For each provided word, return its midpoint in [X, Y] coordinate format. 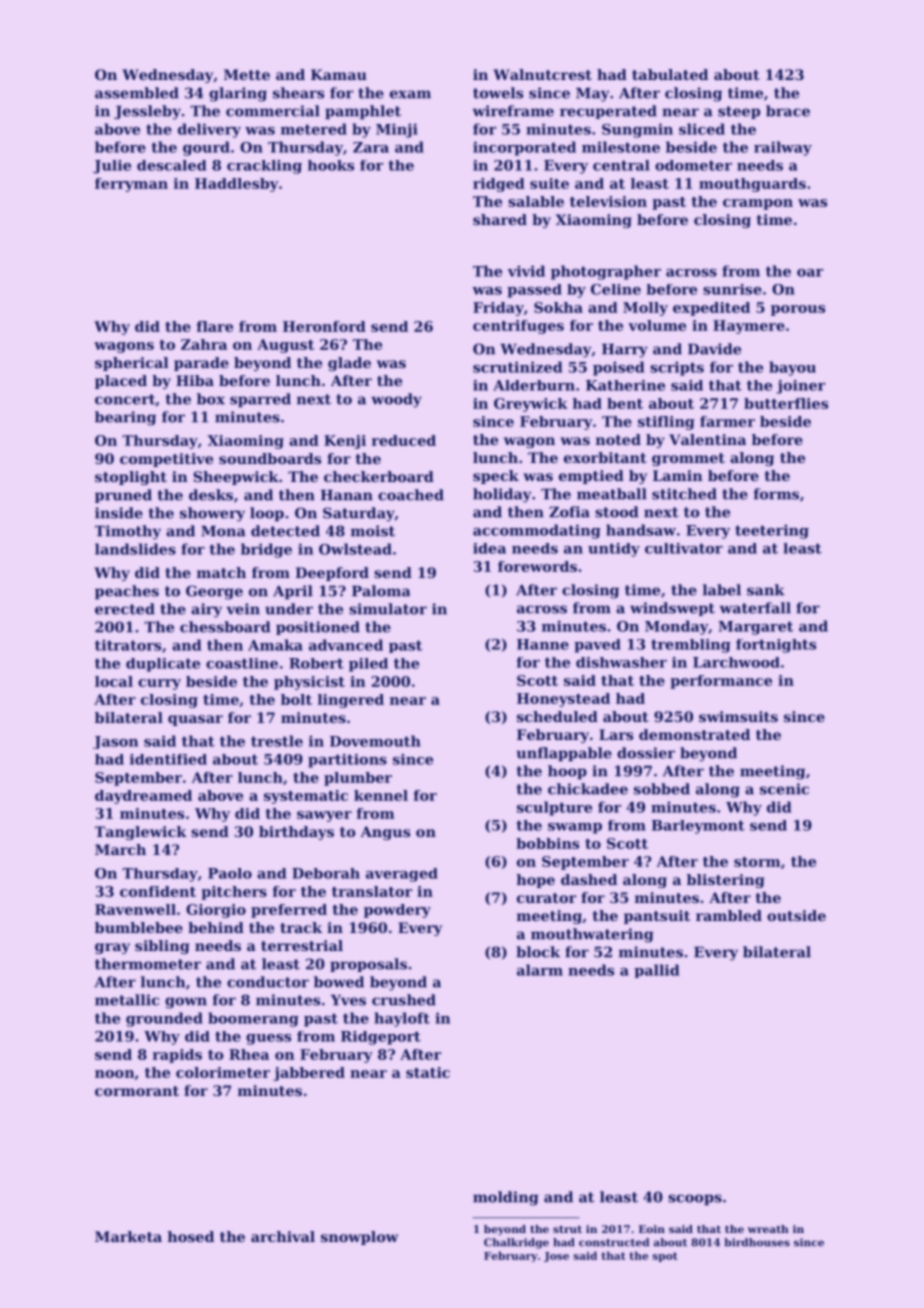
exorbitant [605, 457]
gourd [206, 148]
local [114, 681]
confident [158, 891]
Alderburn [534, 385]
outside [796, 915]
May [593, 95]
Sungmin [637, 130]
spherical [132, 364]
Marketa [128, 1236]
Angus [385, 833]
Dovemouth [375, 741]
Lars [616, 734]
